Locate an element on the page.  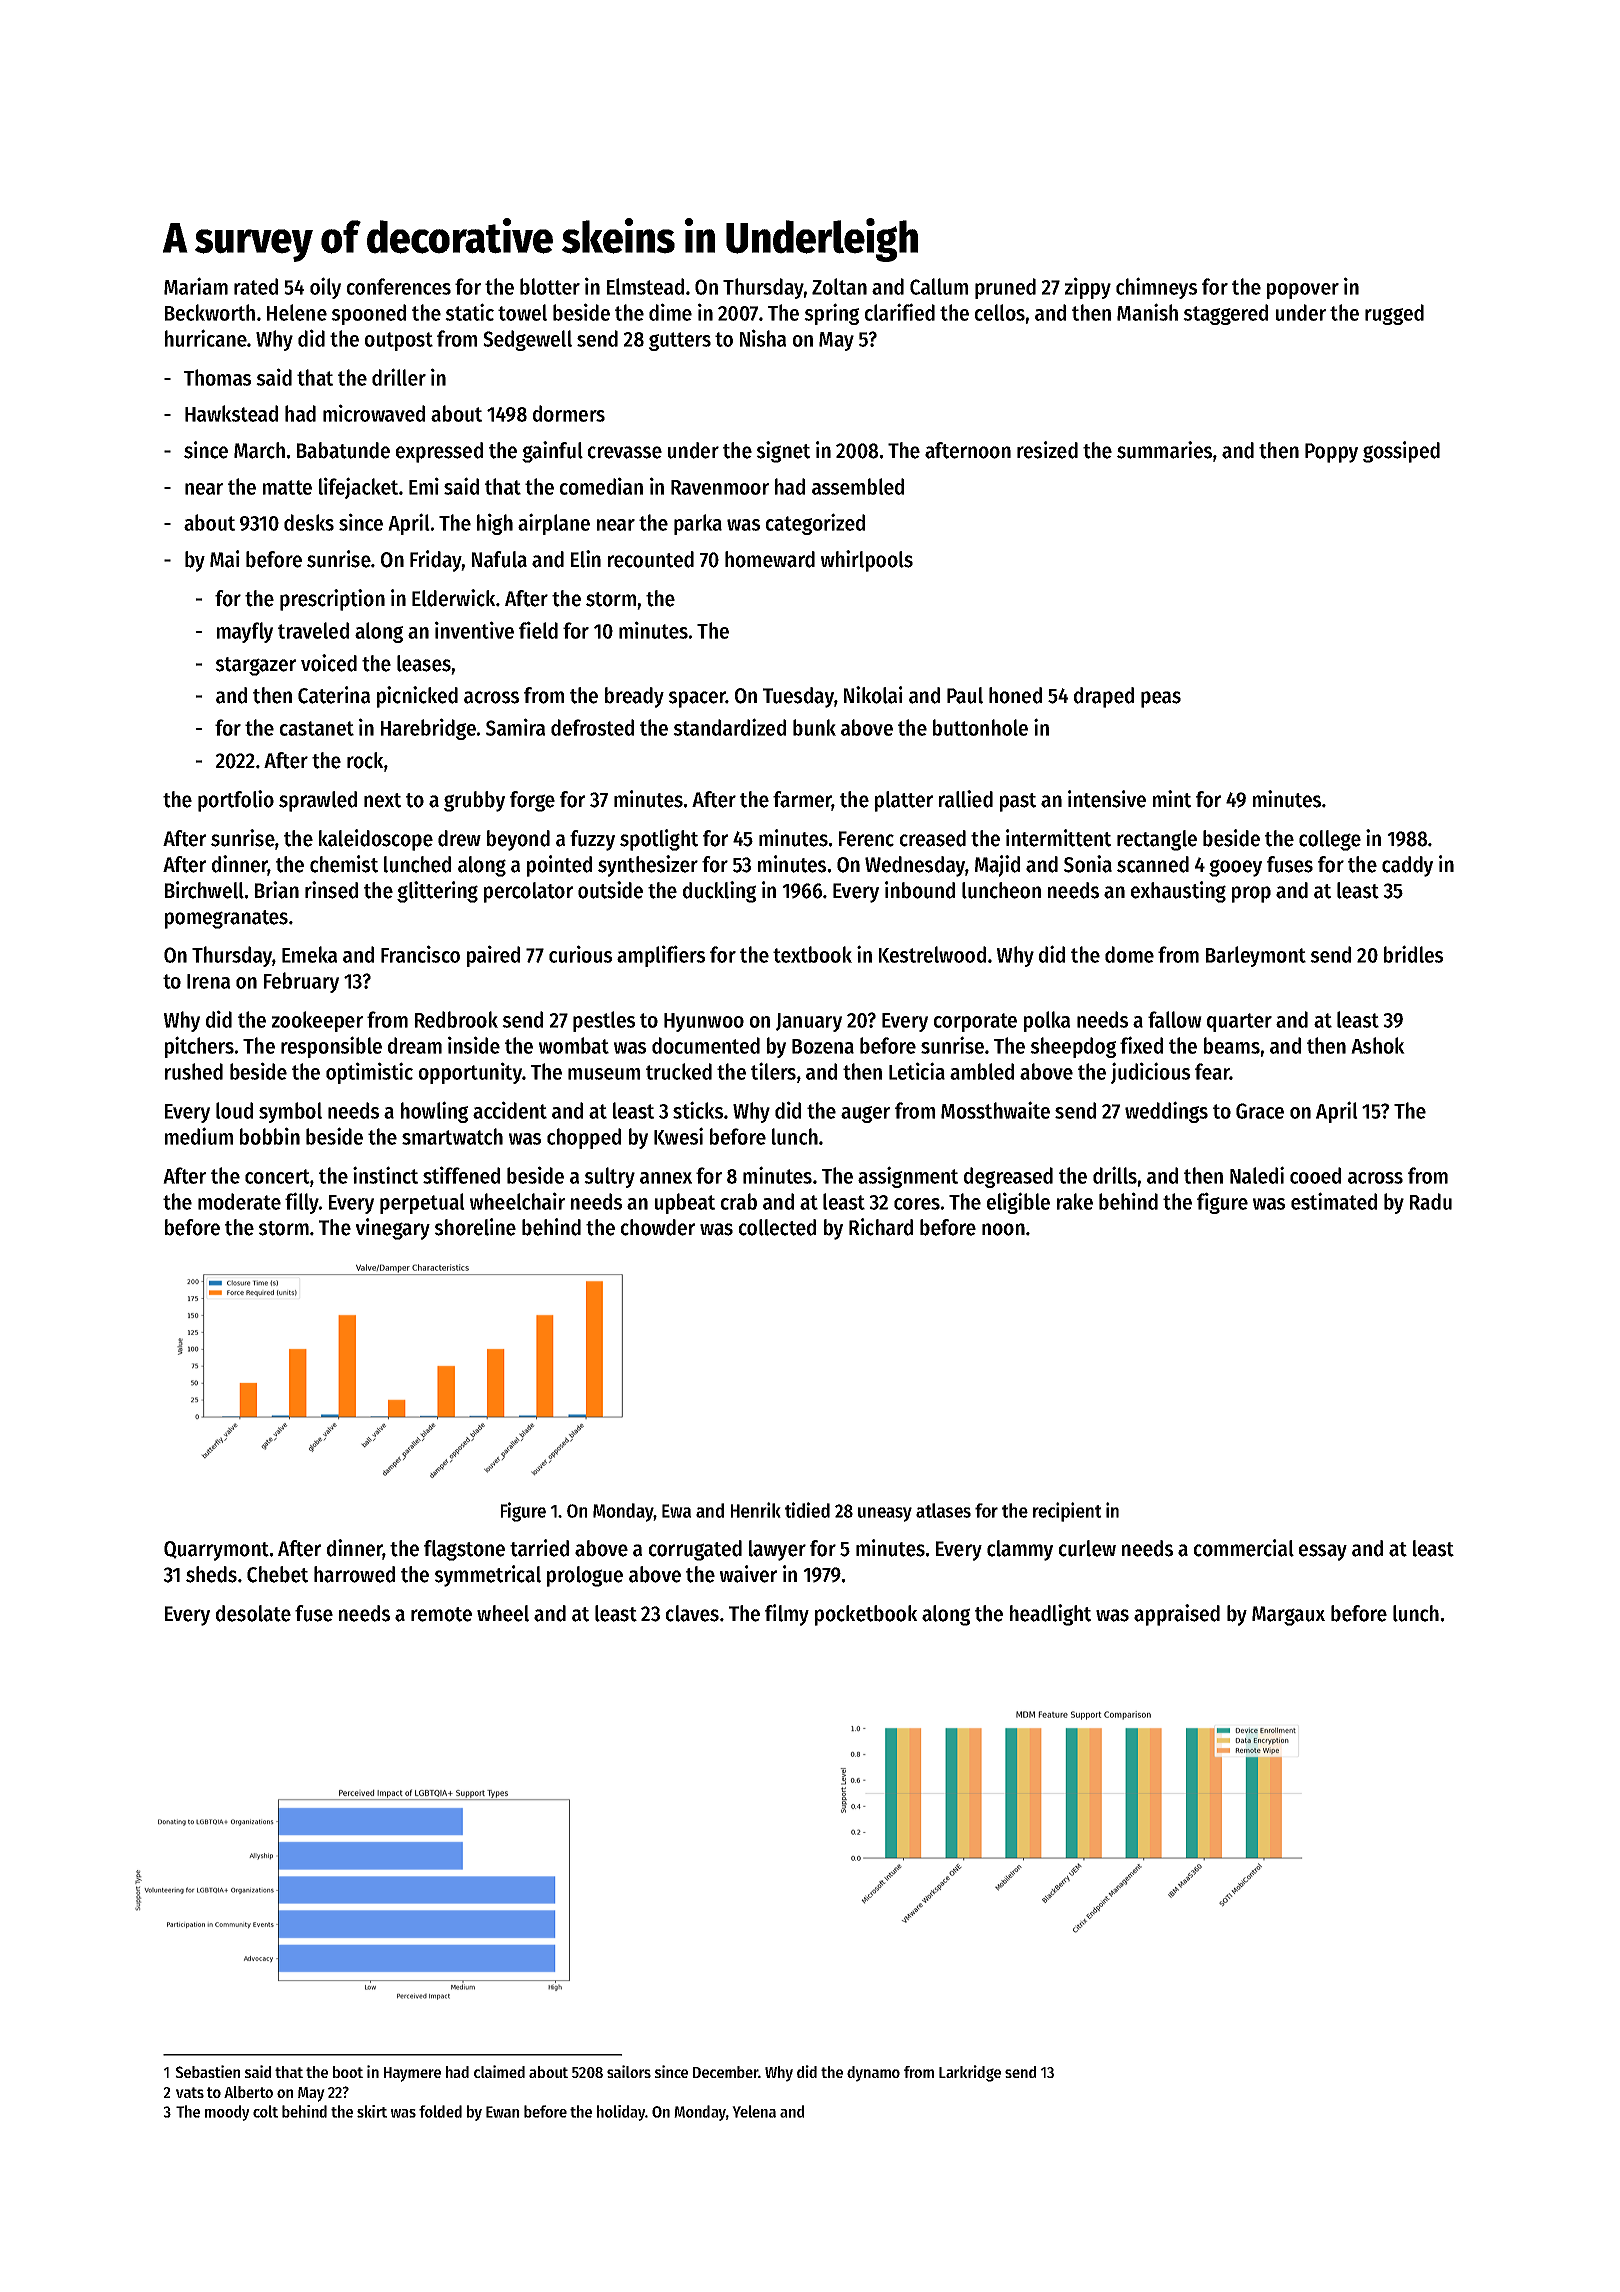
dream is located at coordinates (415, 1045).
